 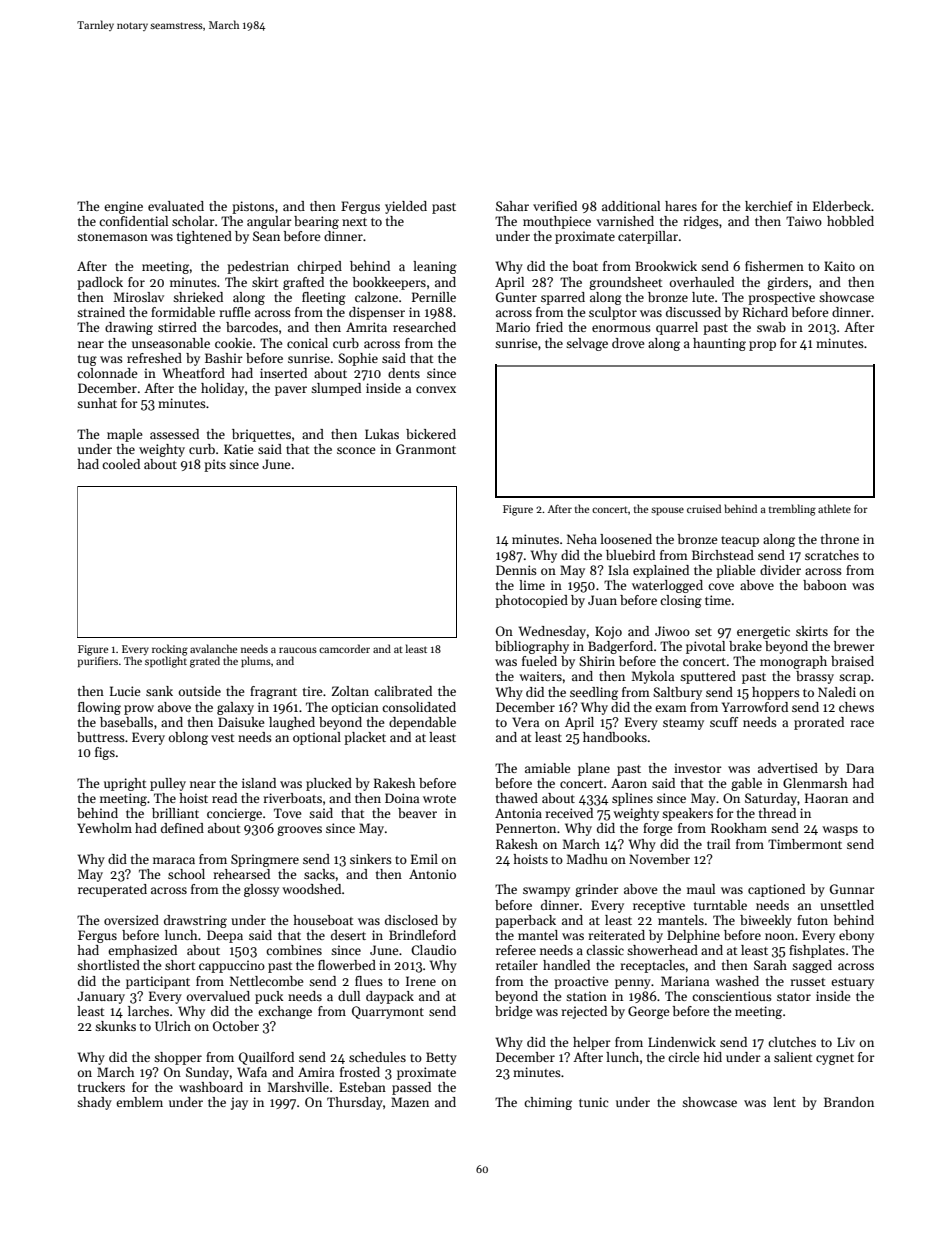 What do you see at coordinates (548, 1103) in the screenshot?
I see `chiming` at bounding box center [548, 1103].
